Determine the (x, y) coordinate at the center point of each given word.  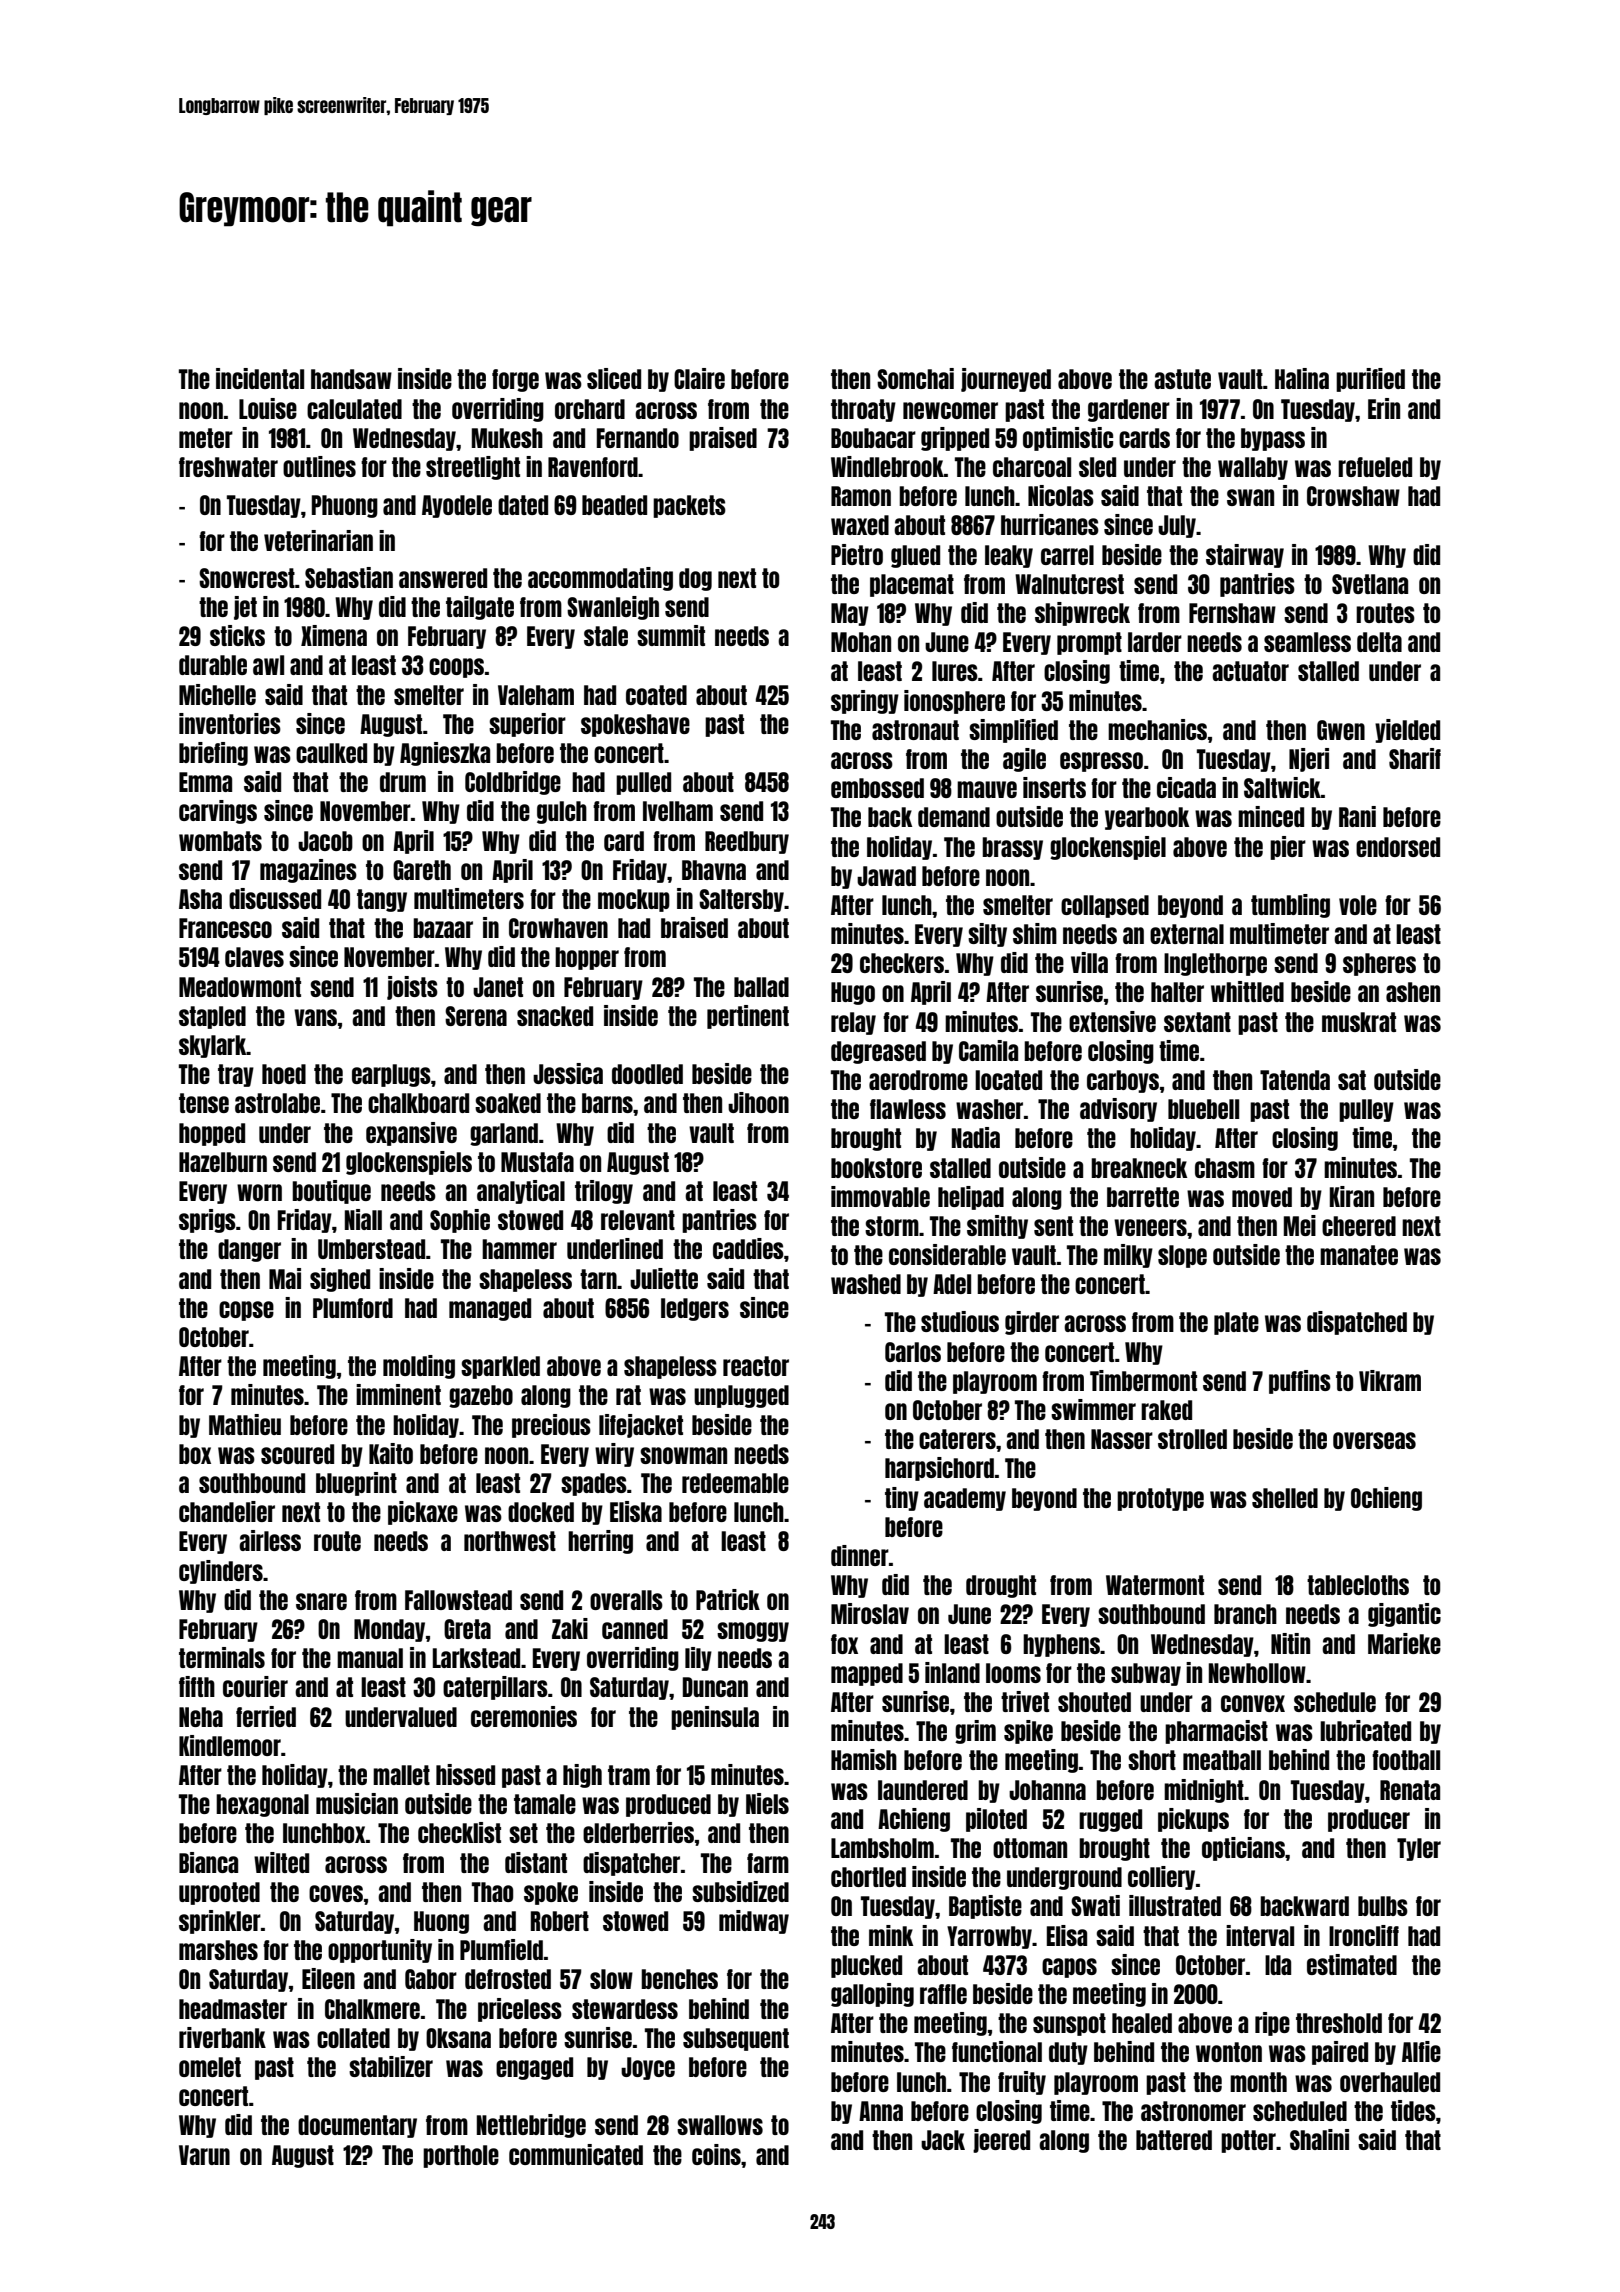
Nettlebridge (531, 2126)
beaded (614, 505)
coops (456, 668)
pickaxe (423, 1513)
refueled (1375, 467)
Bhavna (714, 870)
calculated (354, 409)
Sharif (1415, 758)
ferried (266, 1716)
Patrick (728, 1599)
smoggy (753, 1632)
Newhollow (1257, 1673)
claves (254, 957)
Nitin (1290, 1643)
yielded (1407, 731)
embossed (877, 788)
